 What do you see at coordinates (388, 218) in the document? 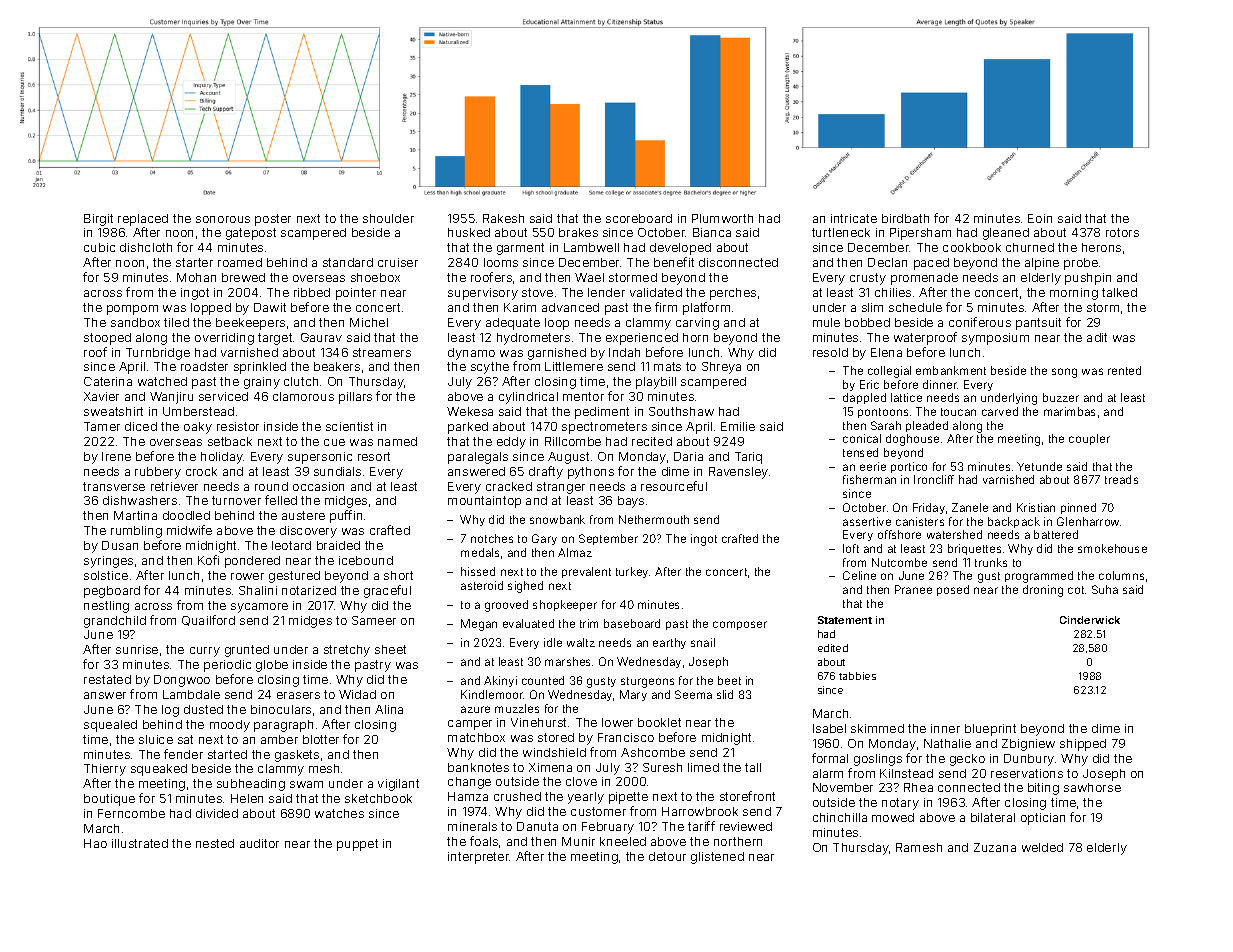
I see `shoulder` at bounding box center [388, 218].
